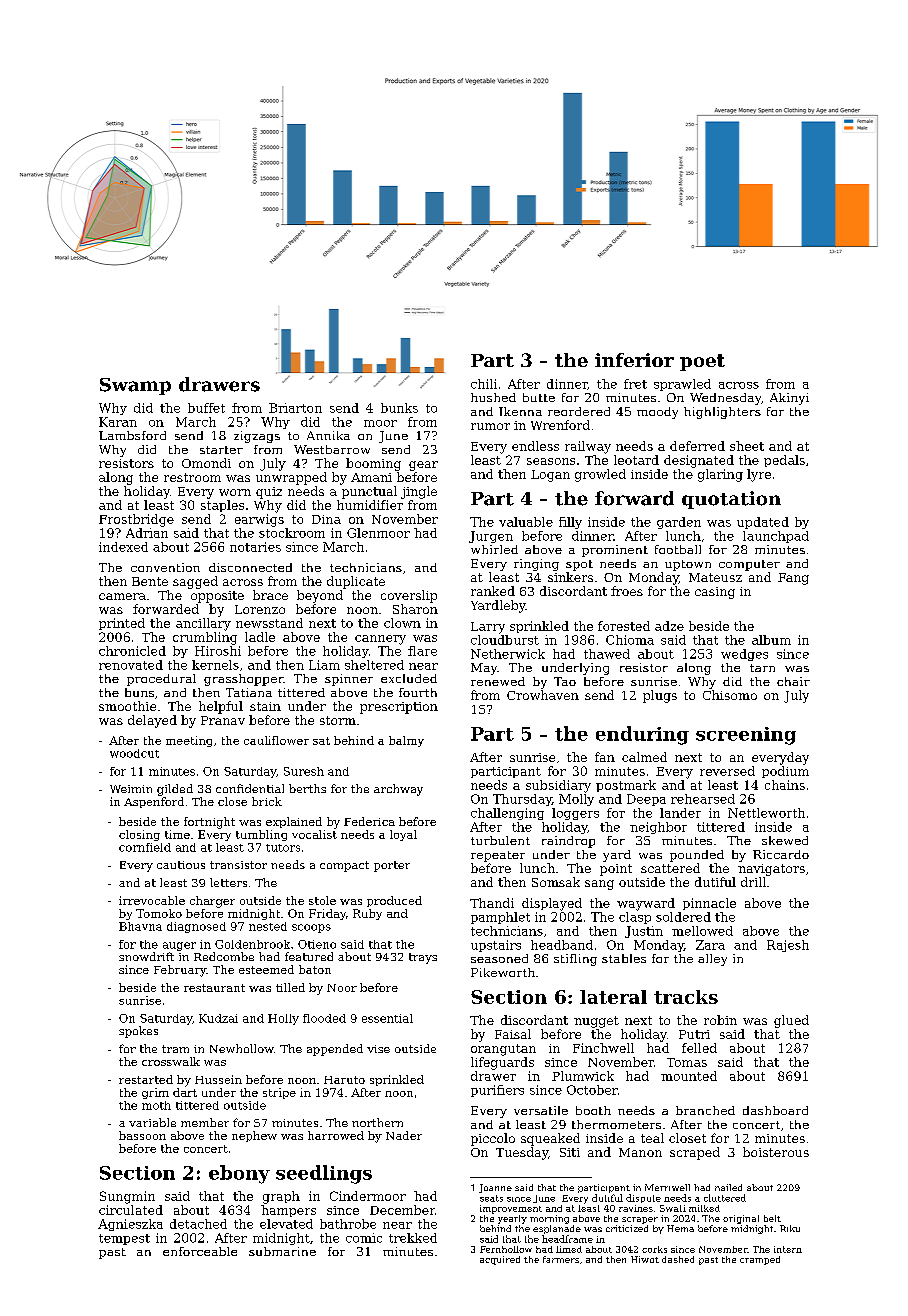 The width and height of the page is (908, 1316). Describe the element at coordinates (775, 1110) in the page. I see `dashboard` at that location.
